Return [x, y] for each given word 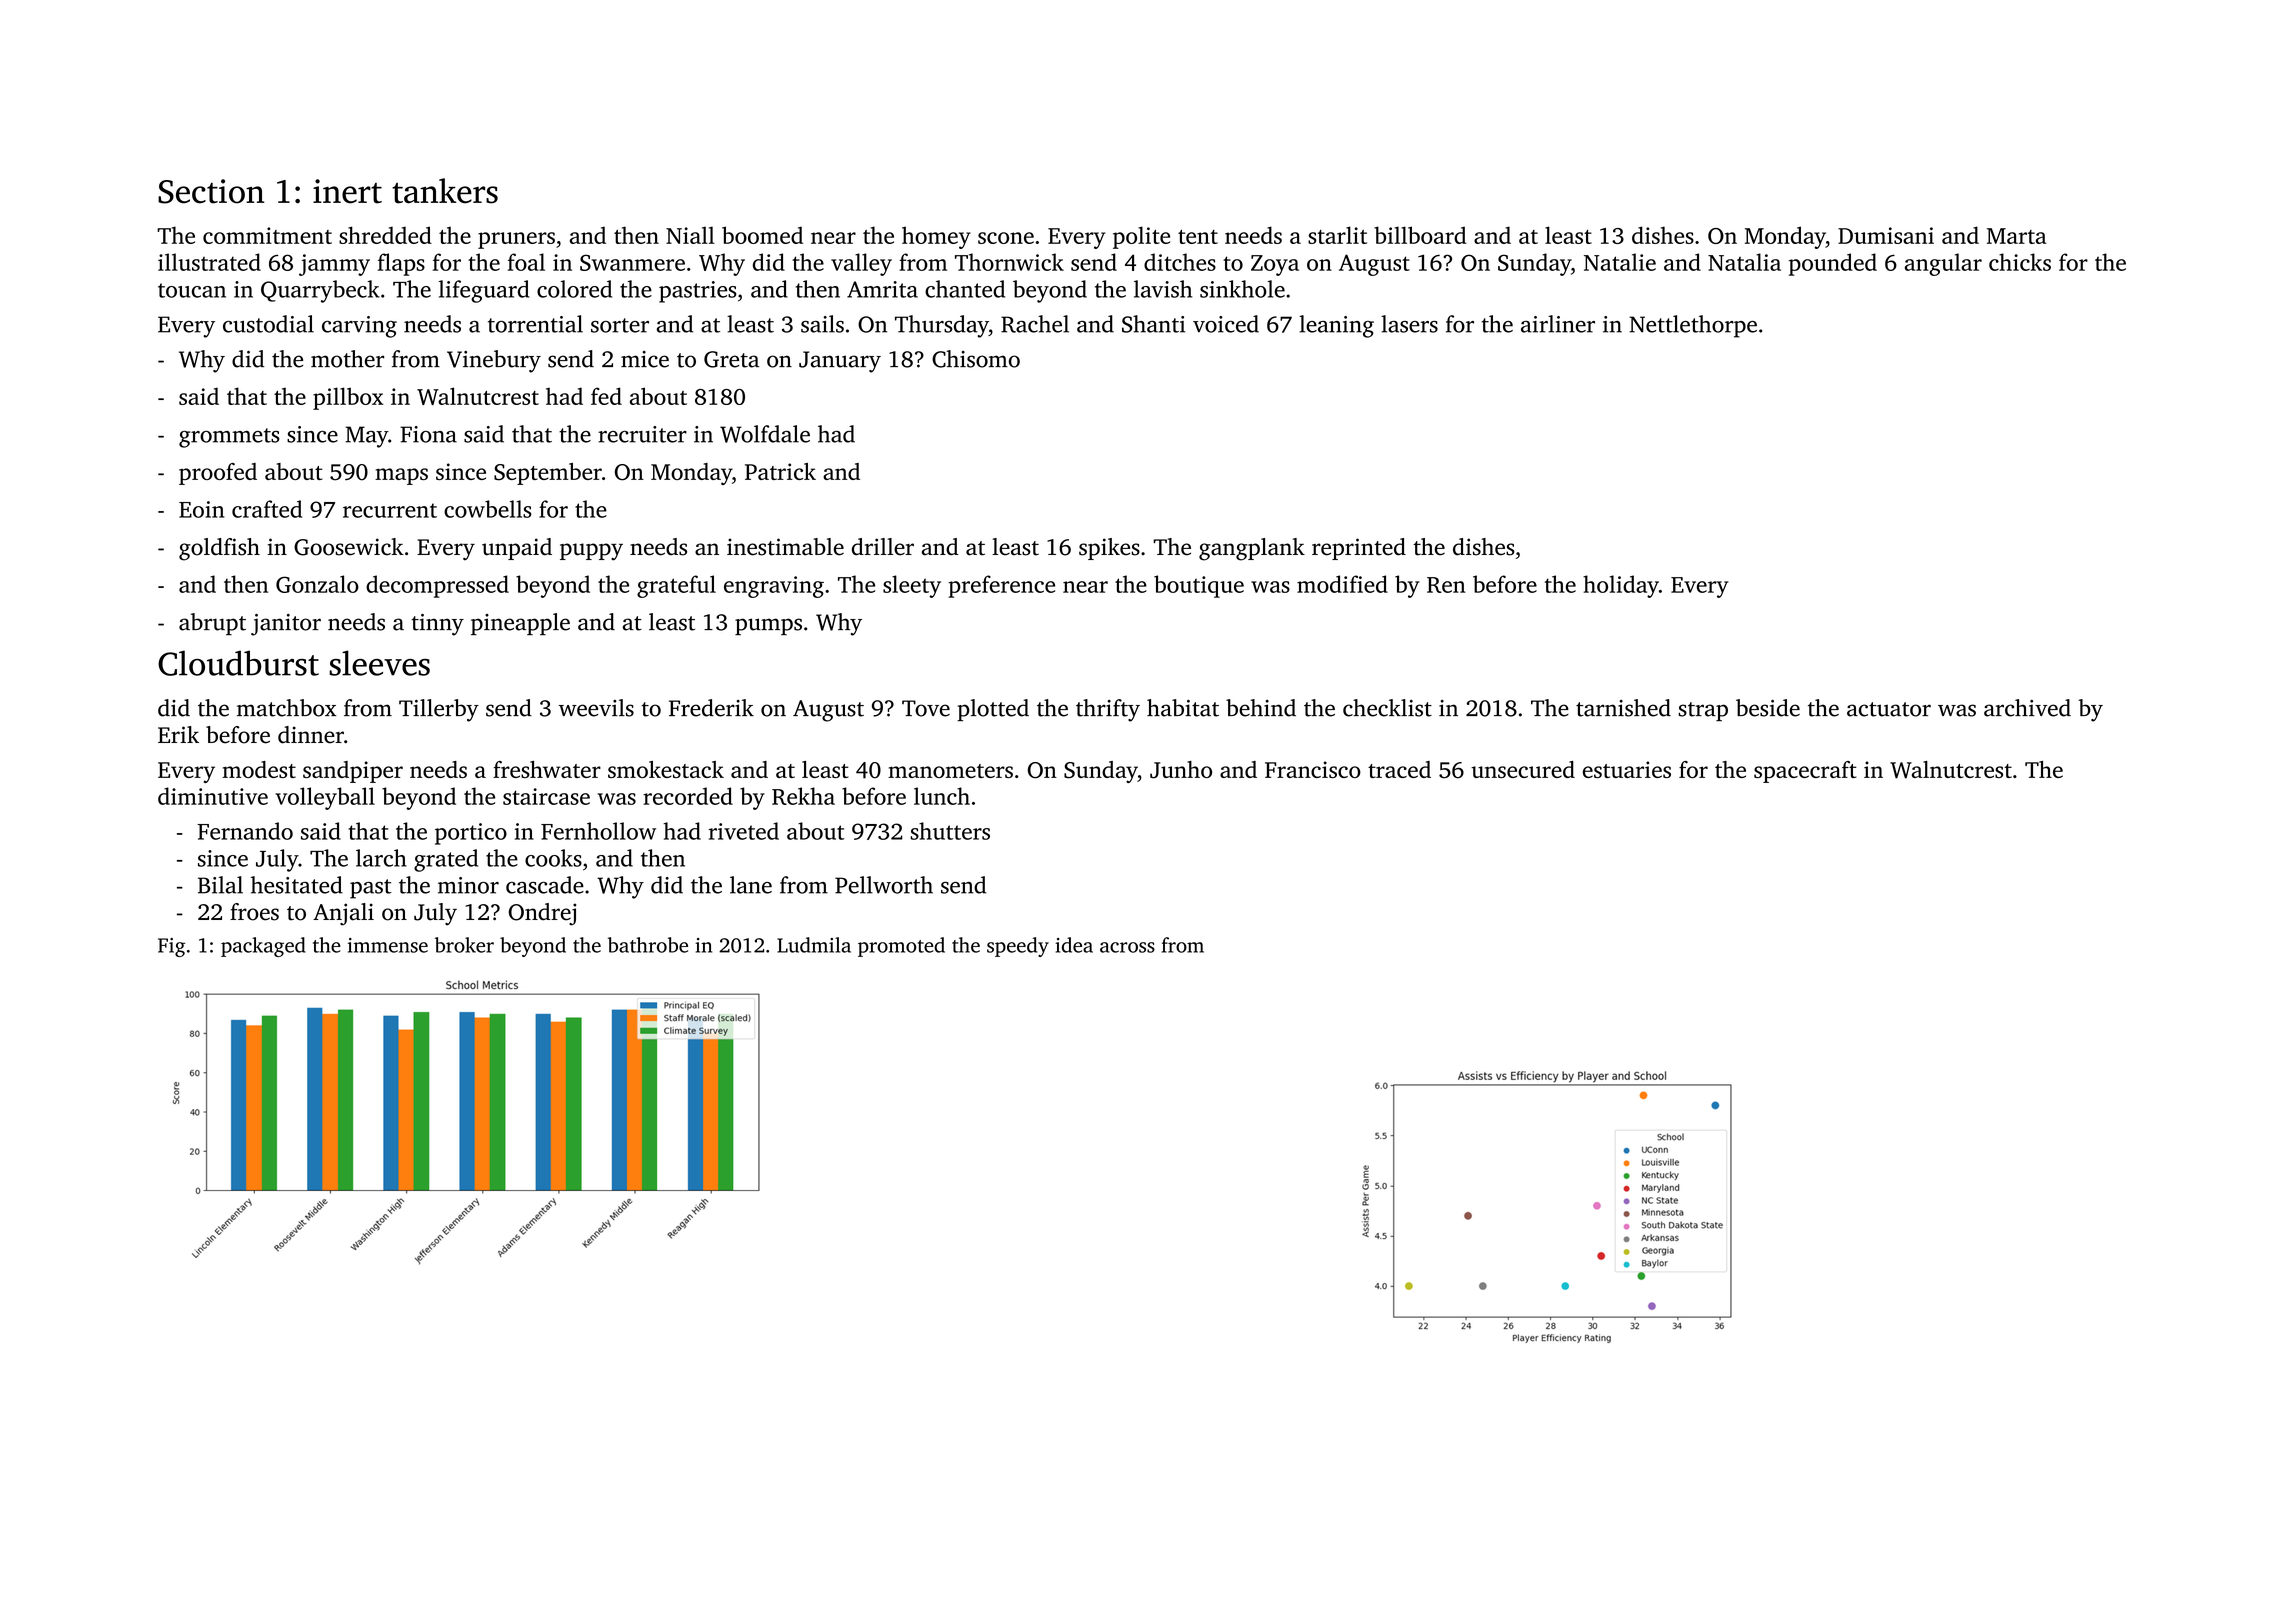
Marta [2017, 236]
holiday [1621, 586]
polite [1141, 237]
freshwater [547, 769]
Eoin [201, 509]
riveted [743, 831]
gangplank [1252, 549]
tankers [445, 191]
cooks [553, 858]
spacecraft [1805, 772]
